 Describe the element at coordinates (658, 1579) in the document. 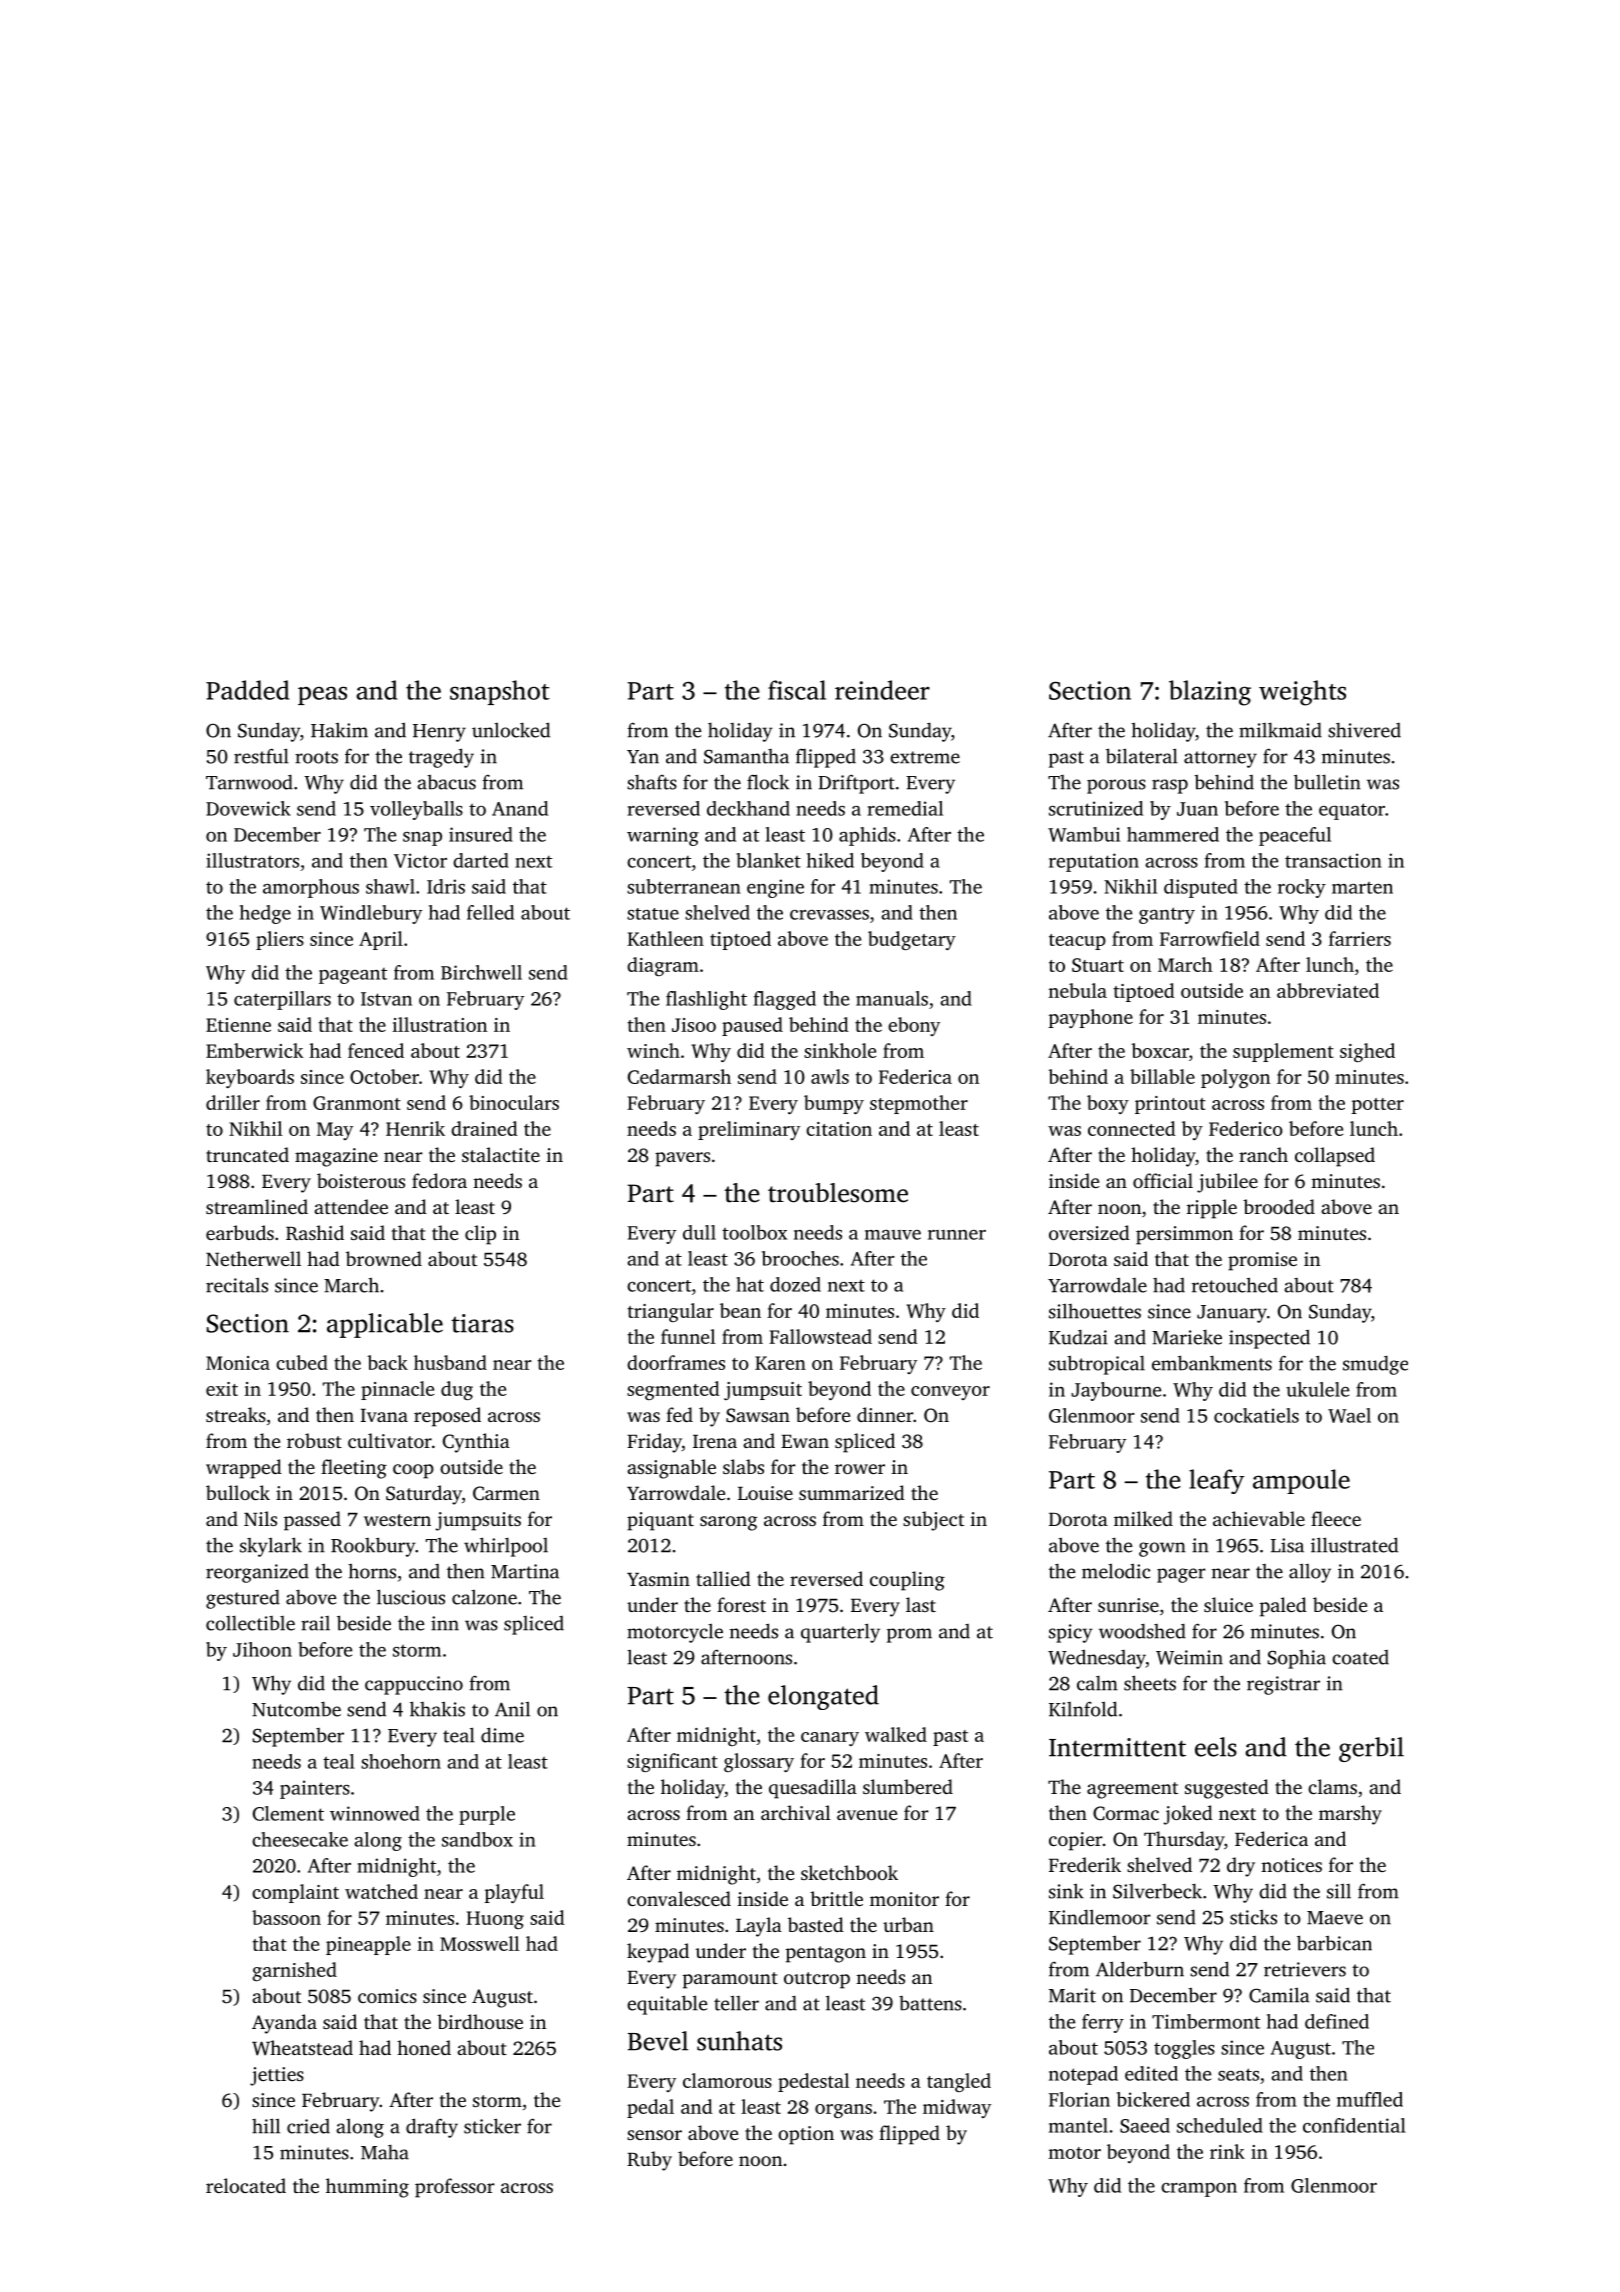

I see `Yasmin` at that location.
